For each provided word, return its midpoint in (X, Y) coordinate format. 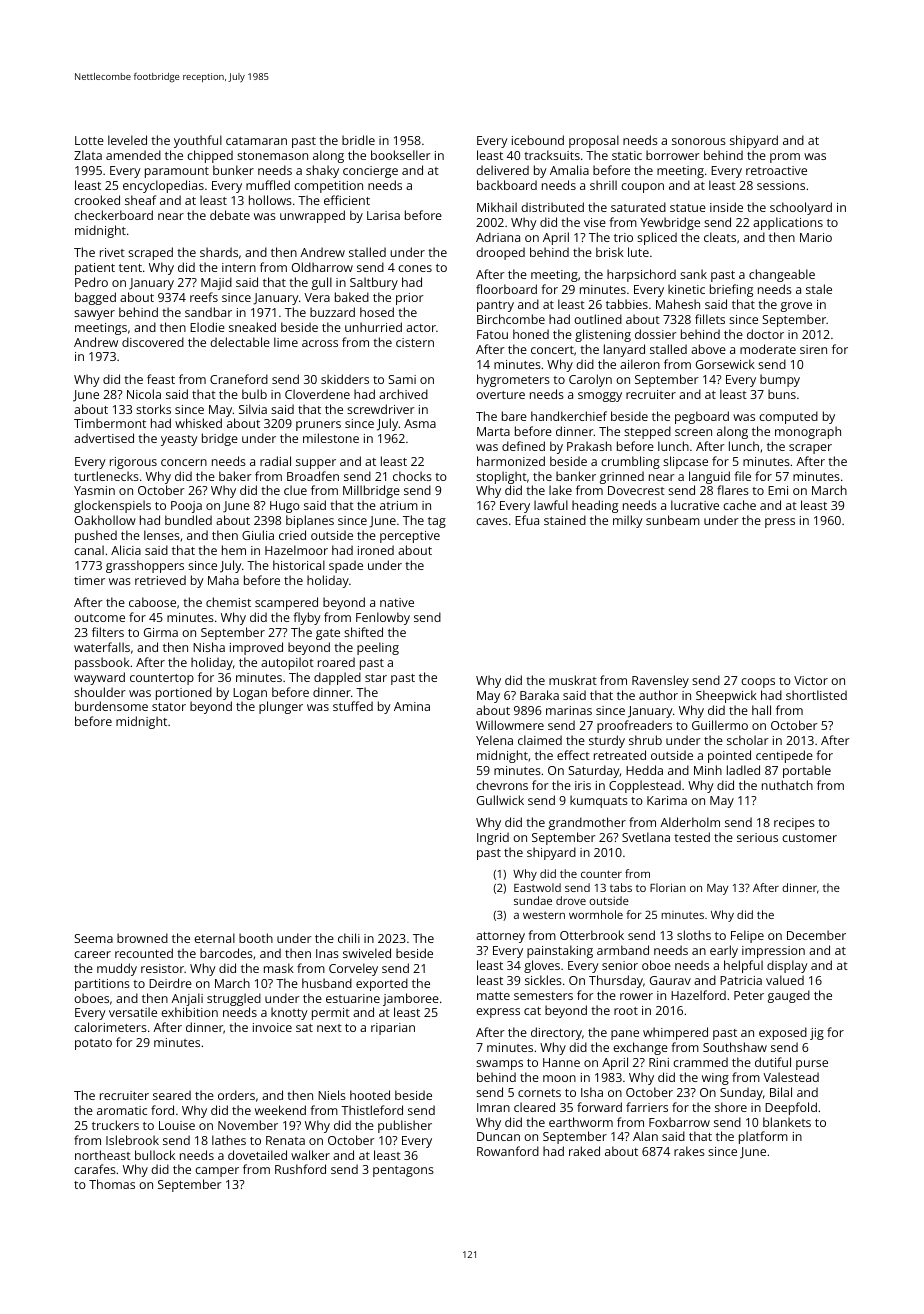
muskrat (573, 680)
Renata (285, 1140)
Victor (811, 680)
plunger (281, 707)
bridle (358, 140)
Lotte (89, 140)
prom (785, 158)
